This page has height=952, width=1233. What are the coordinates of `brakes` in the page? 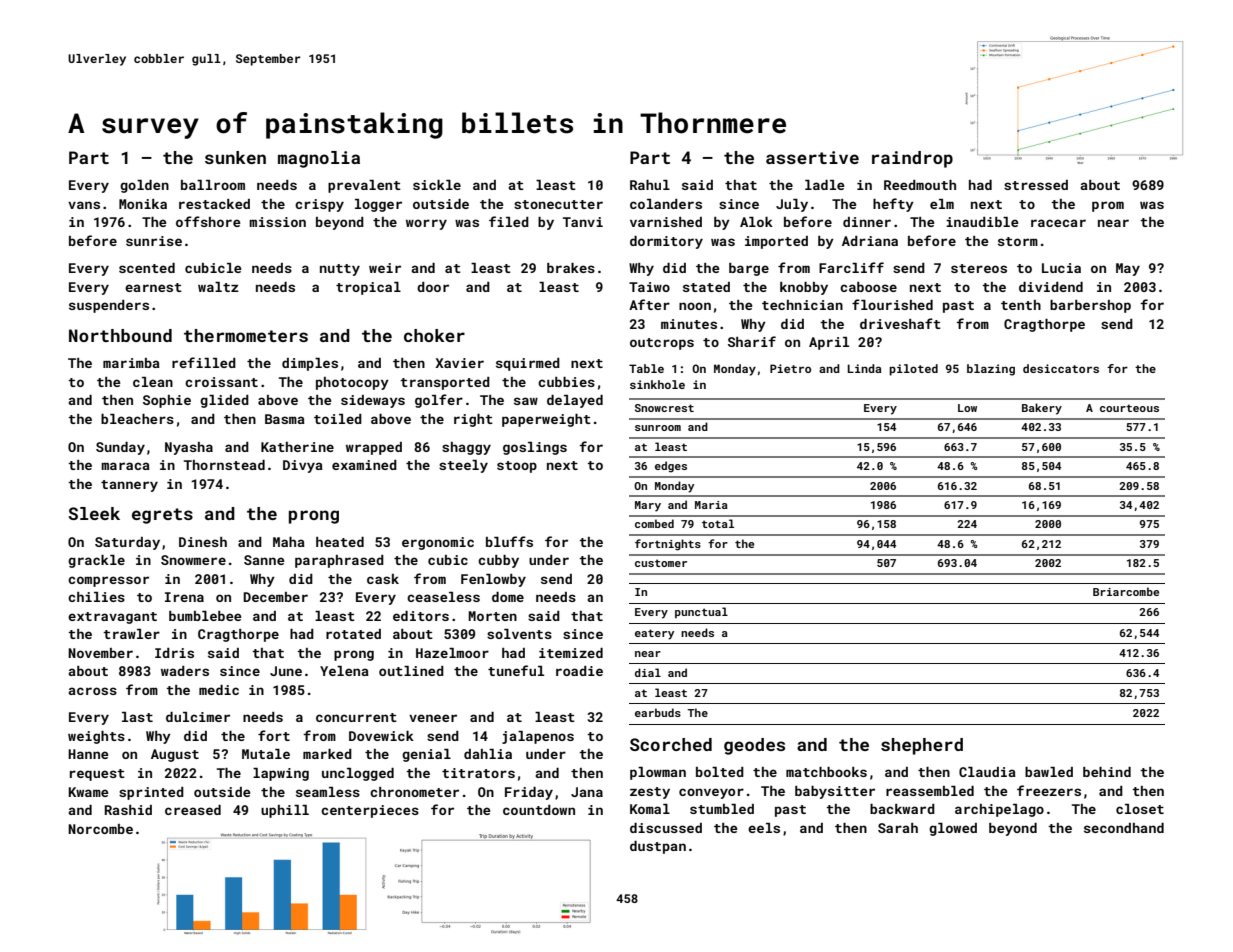 It's located at (571, 268).
